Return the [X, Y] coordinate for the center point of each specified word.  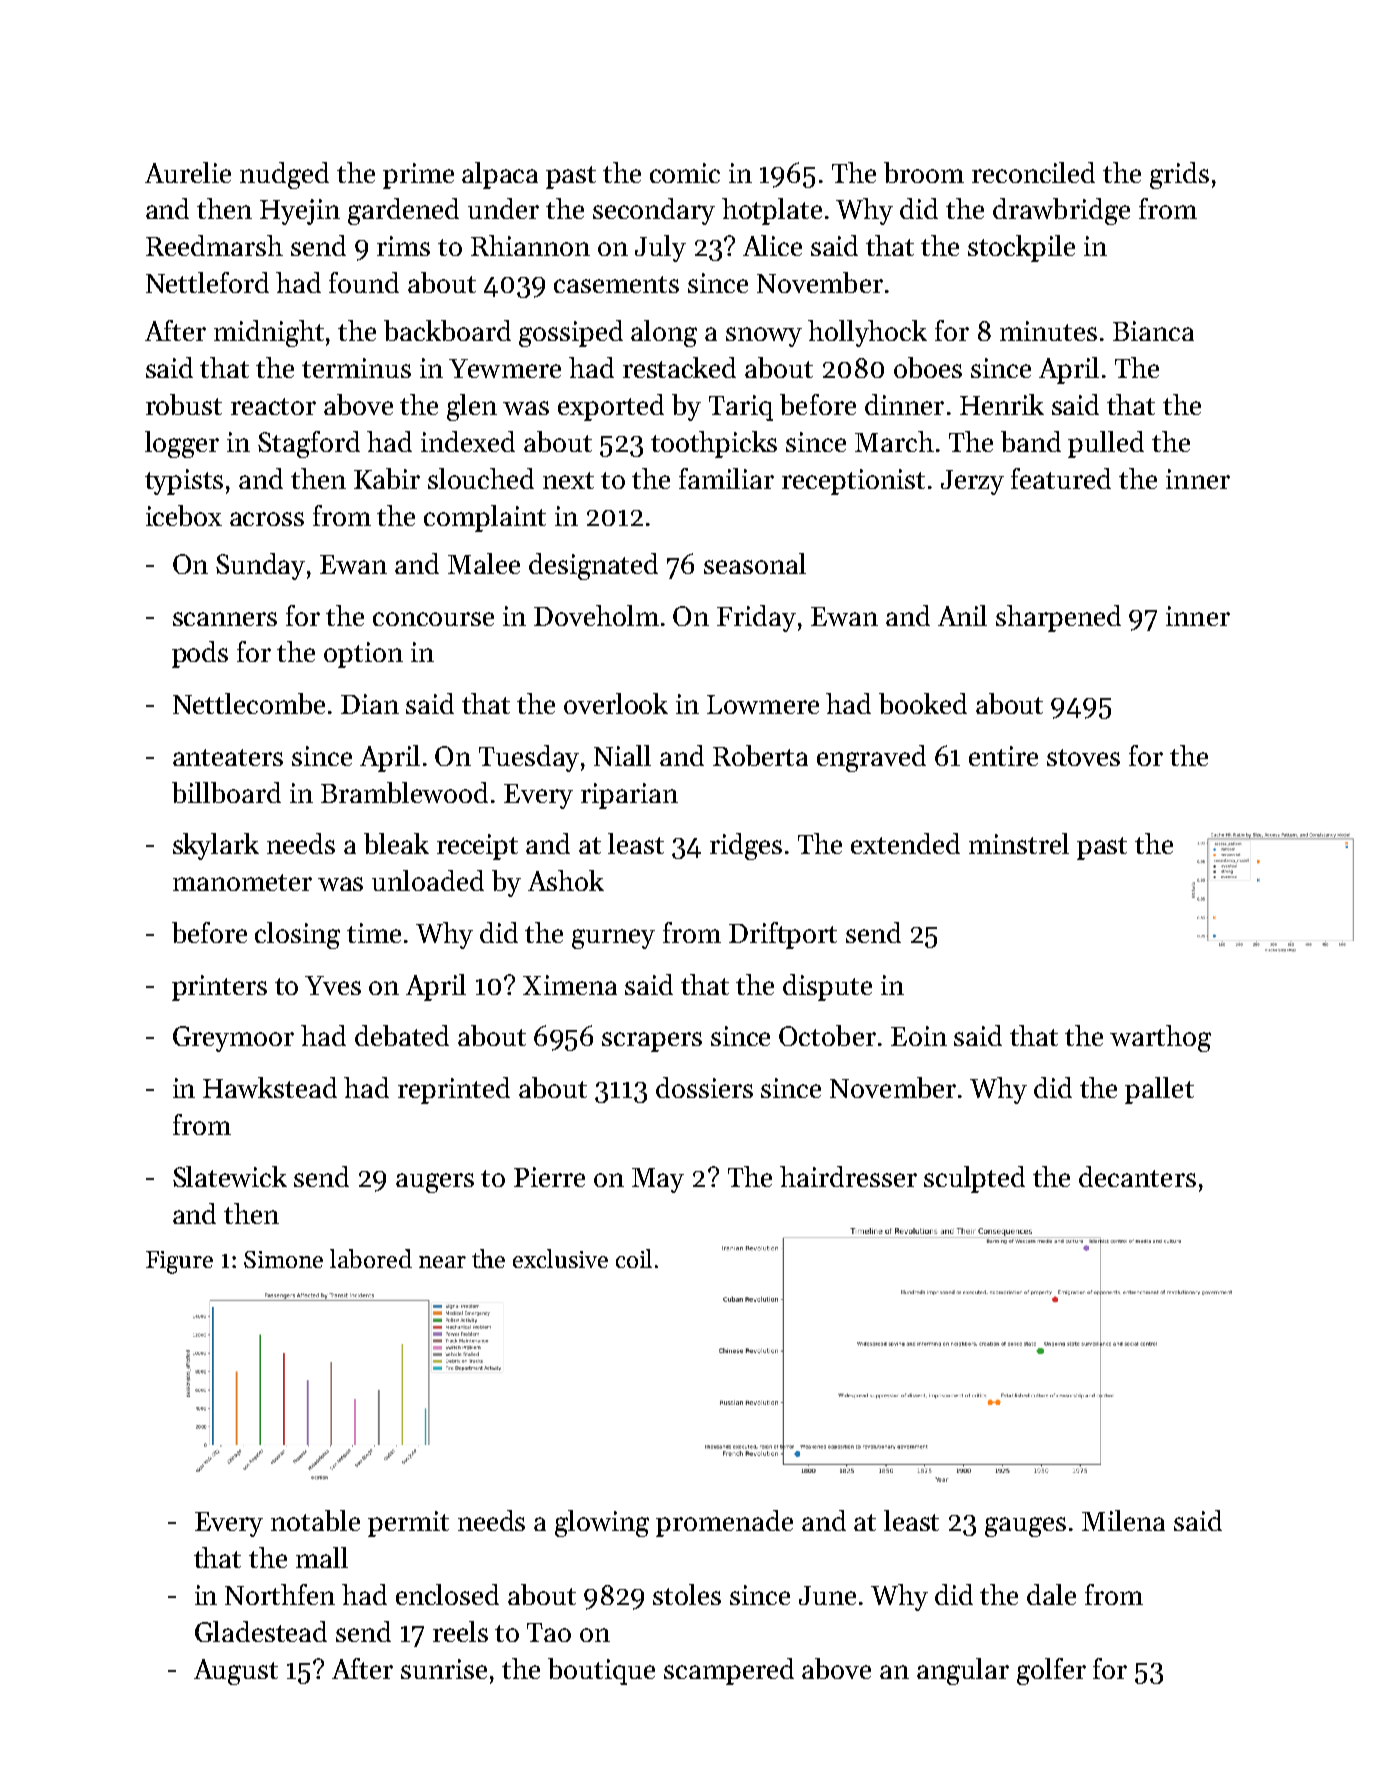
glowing [602, 1523]
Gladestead [261, 1631]
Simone [283, 1259]
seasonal [755, 563]
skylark [216, 846]
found [364, 282]
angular [963, 1671]
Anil [962, 615]
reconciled [1033, 172]
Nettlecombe [249, 703]
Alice [772, 245]
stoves [1083, 757]
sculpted [974, 1179]
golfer [1051, 1671]
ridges [746, 846]
